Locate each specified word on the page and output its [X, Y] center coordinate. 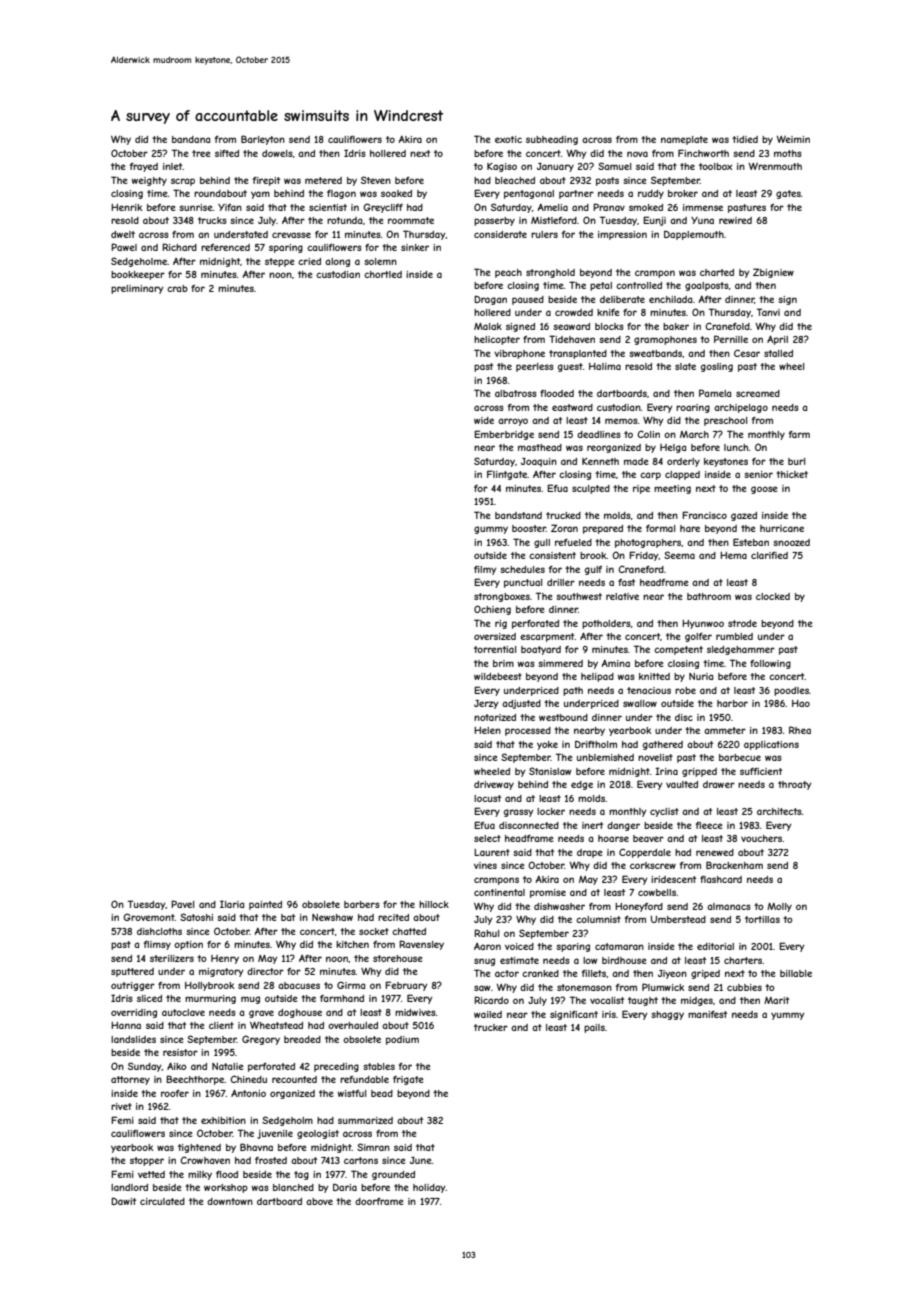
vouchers [762, 838]
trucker [491, 1027]
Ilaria [232, 904]
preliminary [137, 289]
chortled [383, 274]
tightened [199, 1148]
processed [528, 731]
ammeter [725, 730]
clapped [682, 475]
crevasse [291, 235]
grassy [519, 813]
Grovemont [149, 917]
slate [685, 366]
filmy [485, 570]
